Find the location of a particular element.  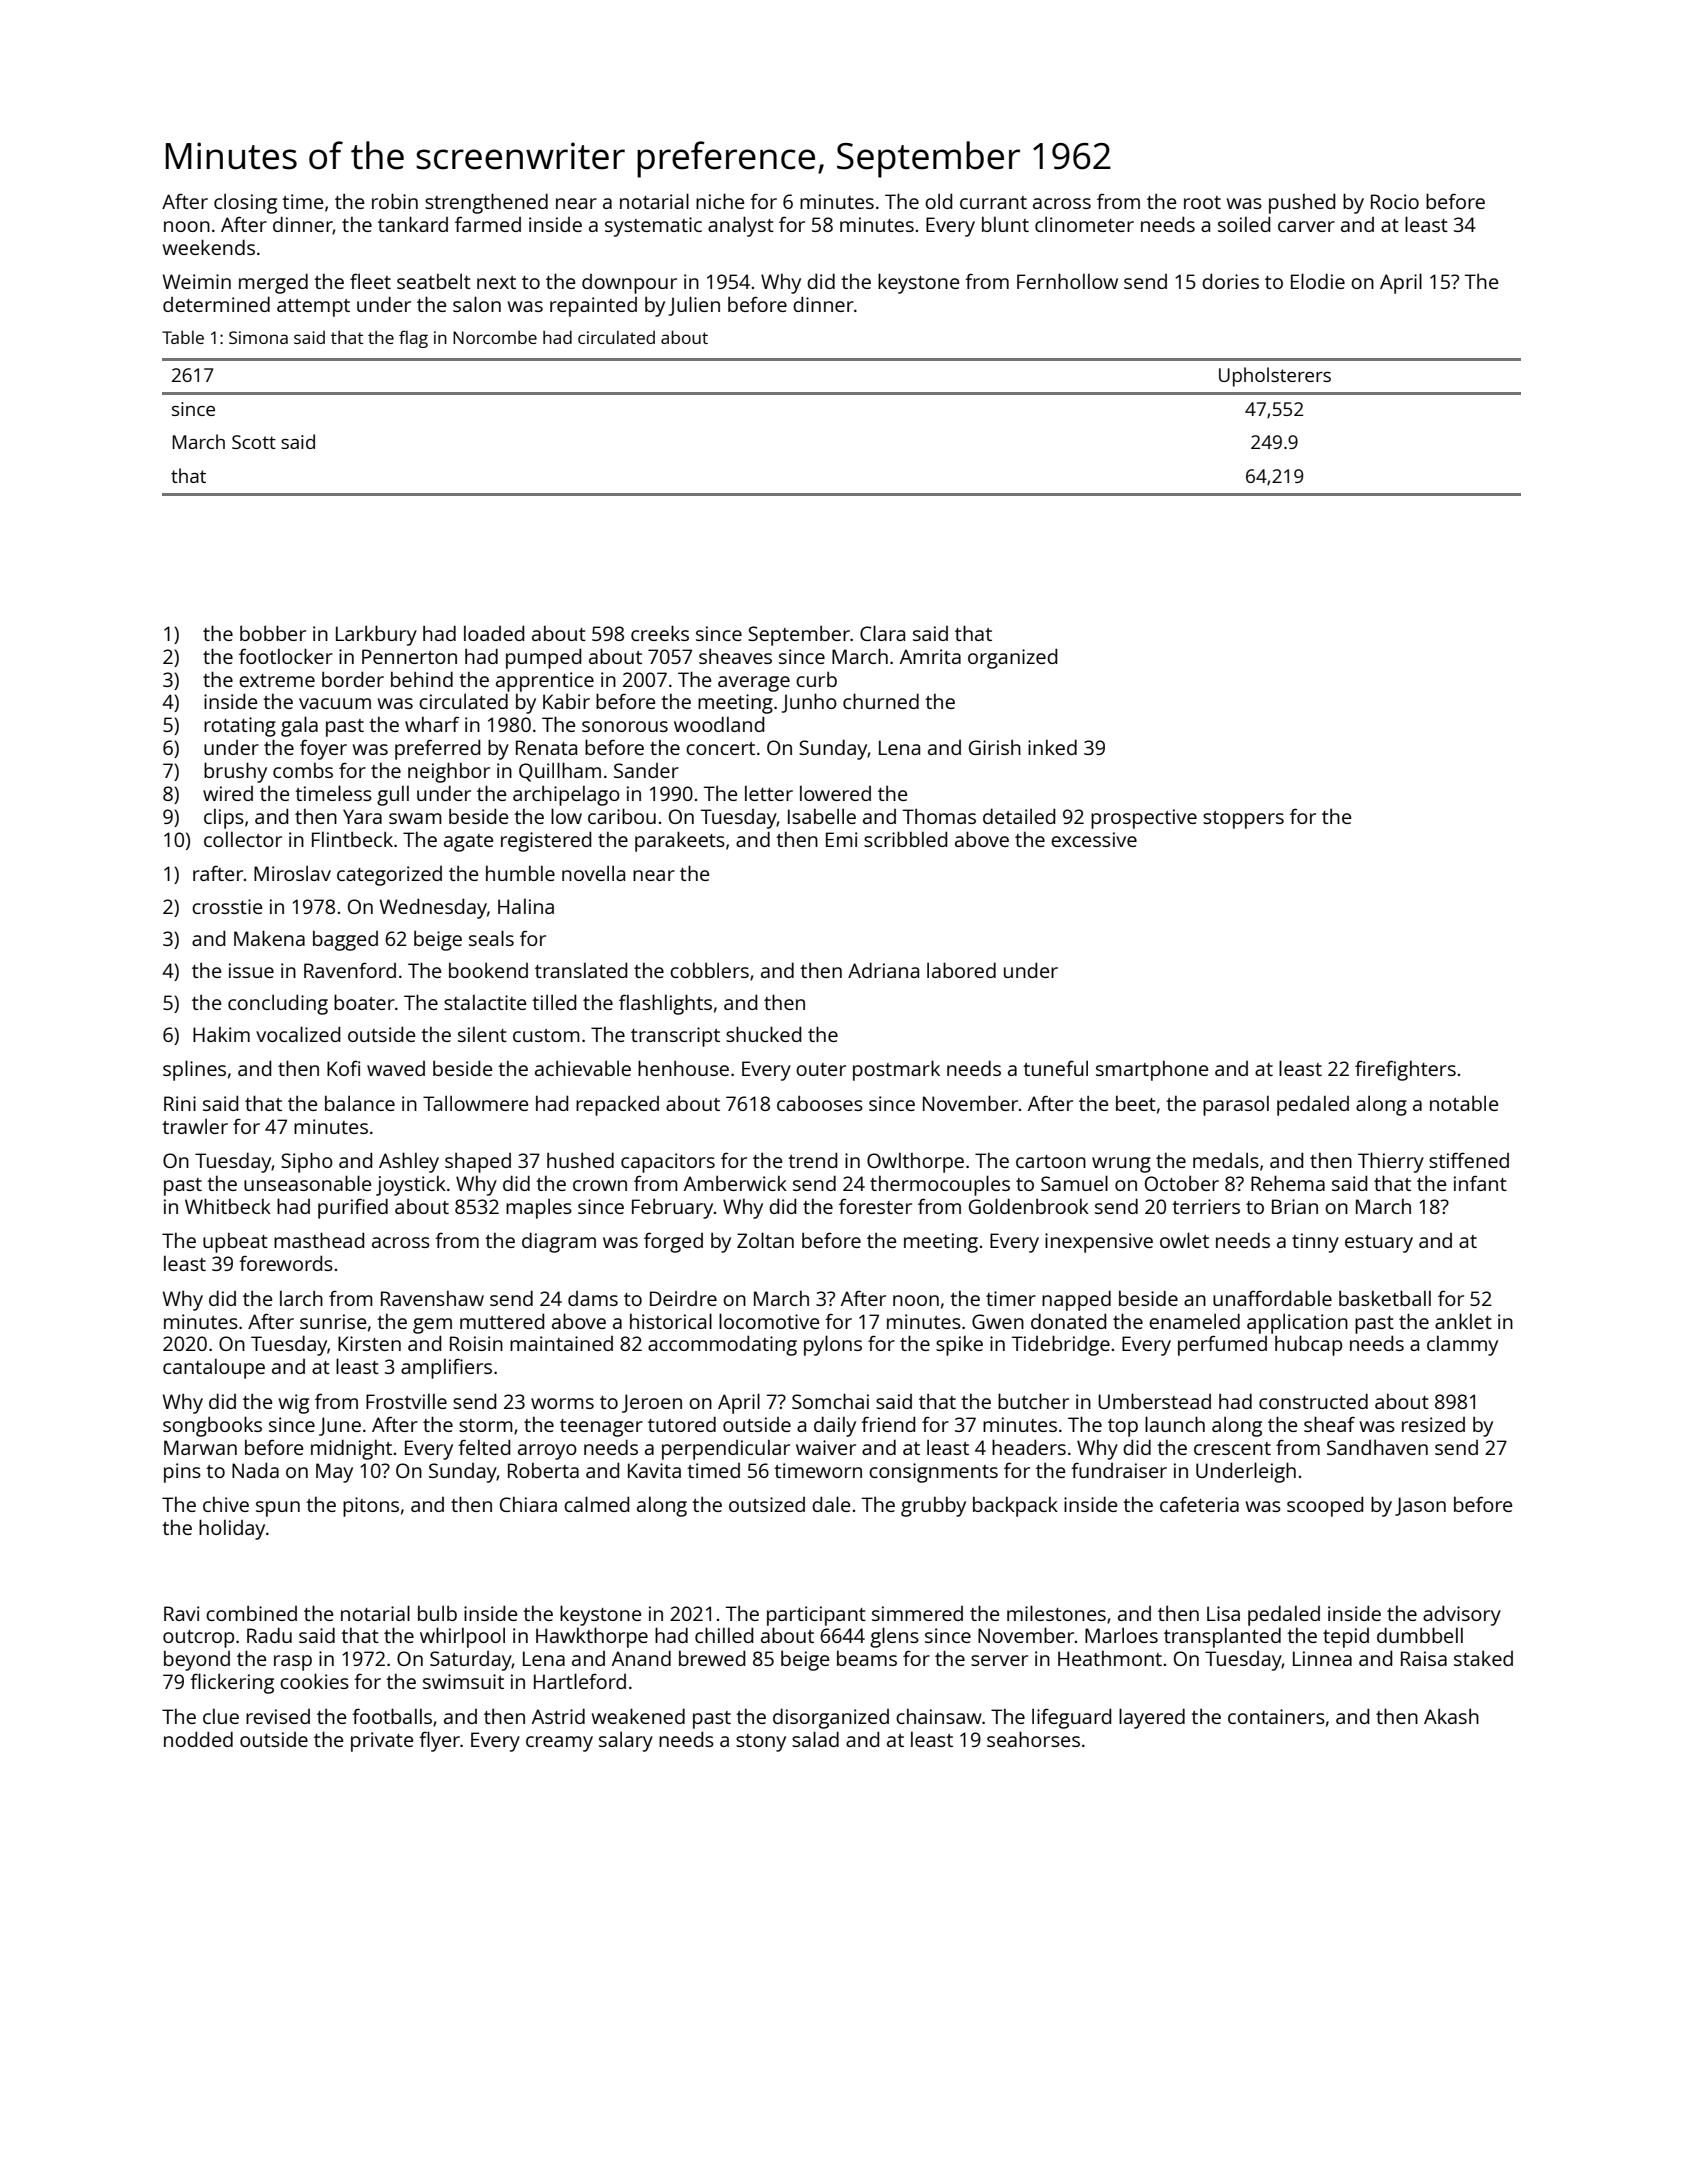

stoppers is located at coordinates (1243, 820).
